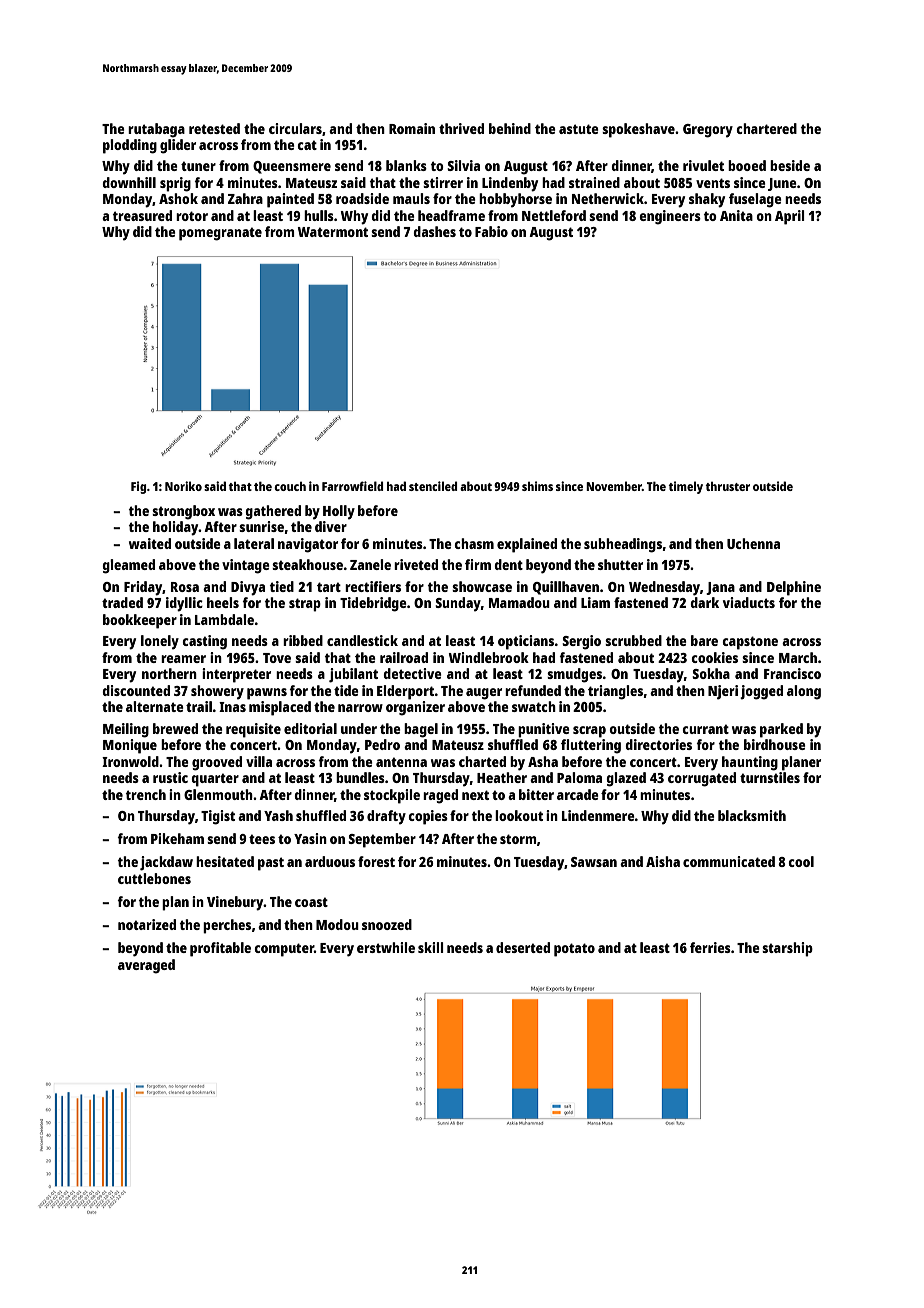  What do you see at coordinates (382, 744) in the screenshot?
I see `Pedro` at bounding box center [382, 744].
